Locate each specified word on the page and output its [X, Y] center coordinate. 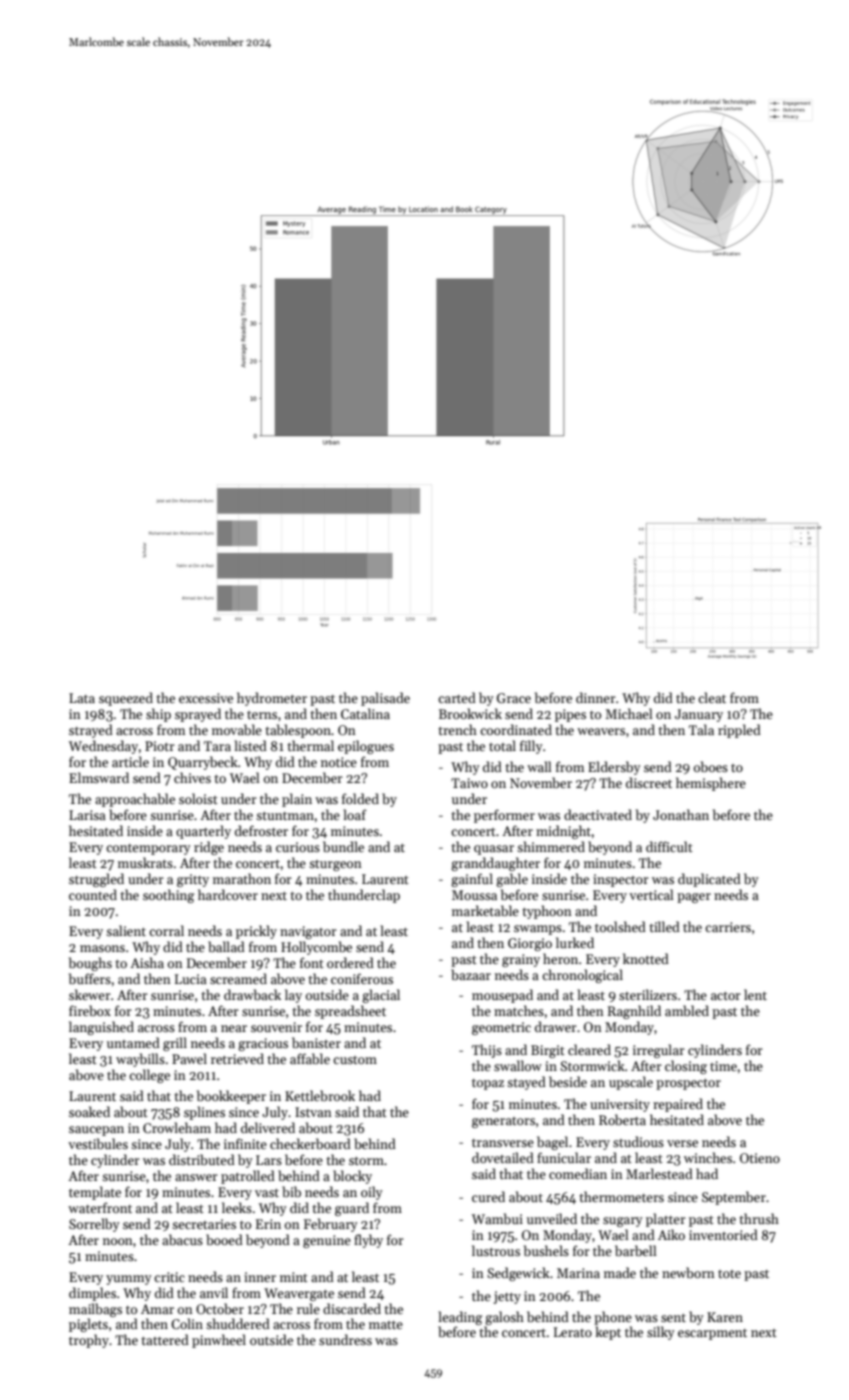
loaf [355, 814]
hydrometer [272, 699]
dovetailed [503, 1157]
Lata [82, 698]
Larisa [87, 815]
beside [568, 1081]
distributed [202, 1159]
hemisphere [711, 784]
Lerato [573, 1332]
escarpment [712, 1334]
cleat [712, 697]
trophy [89, 1341]
